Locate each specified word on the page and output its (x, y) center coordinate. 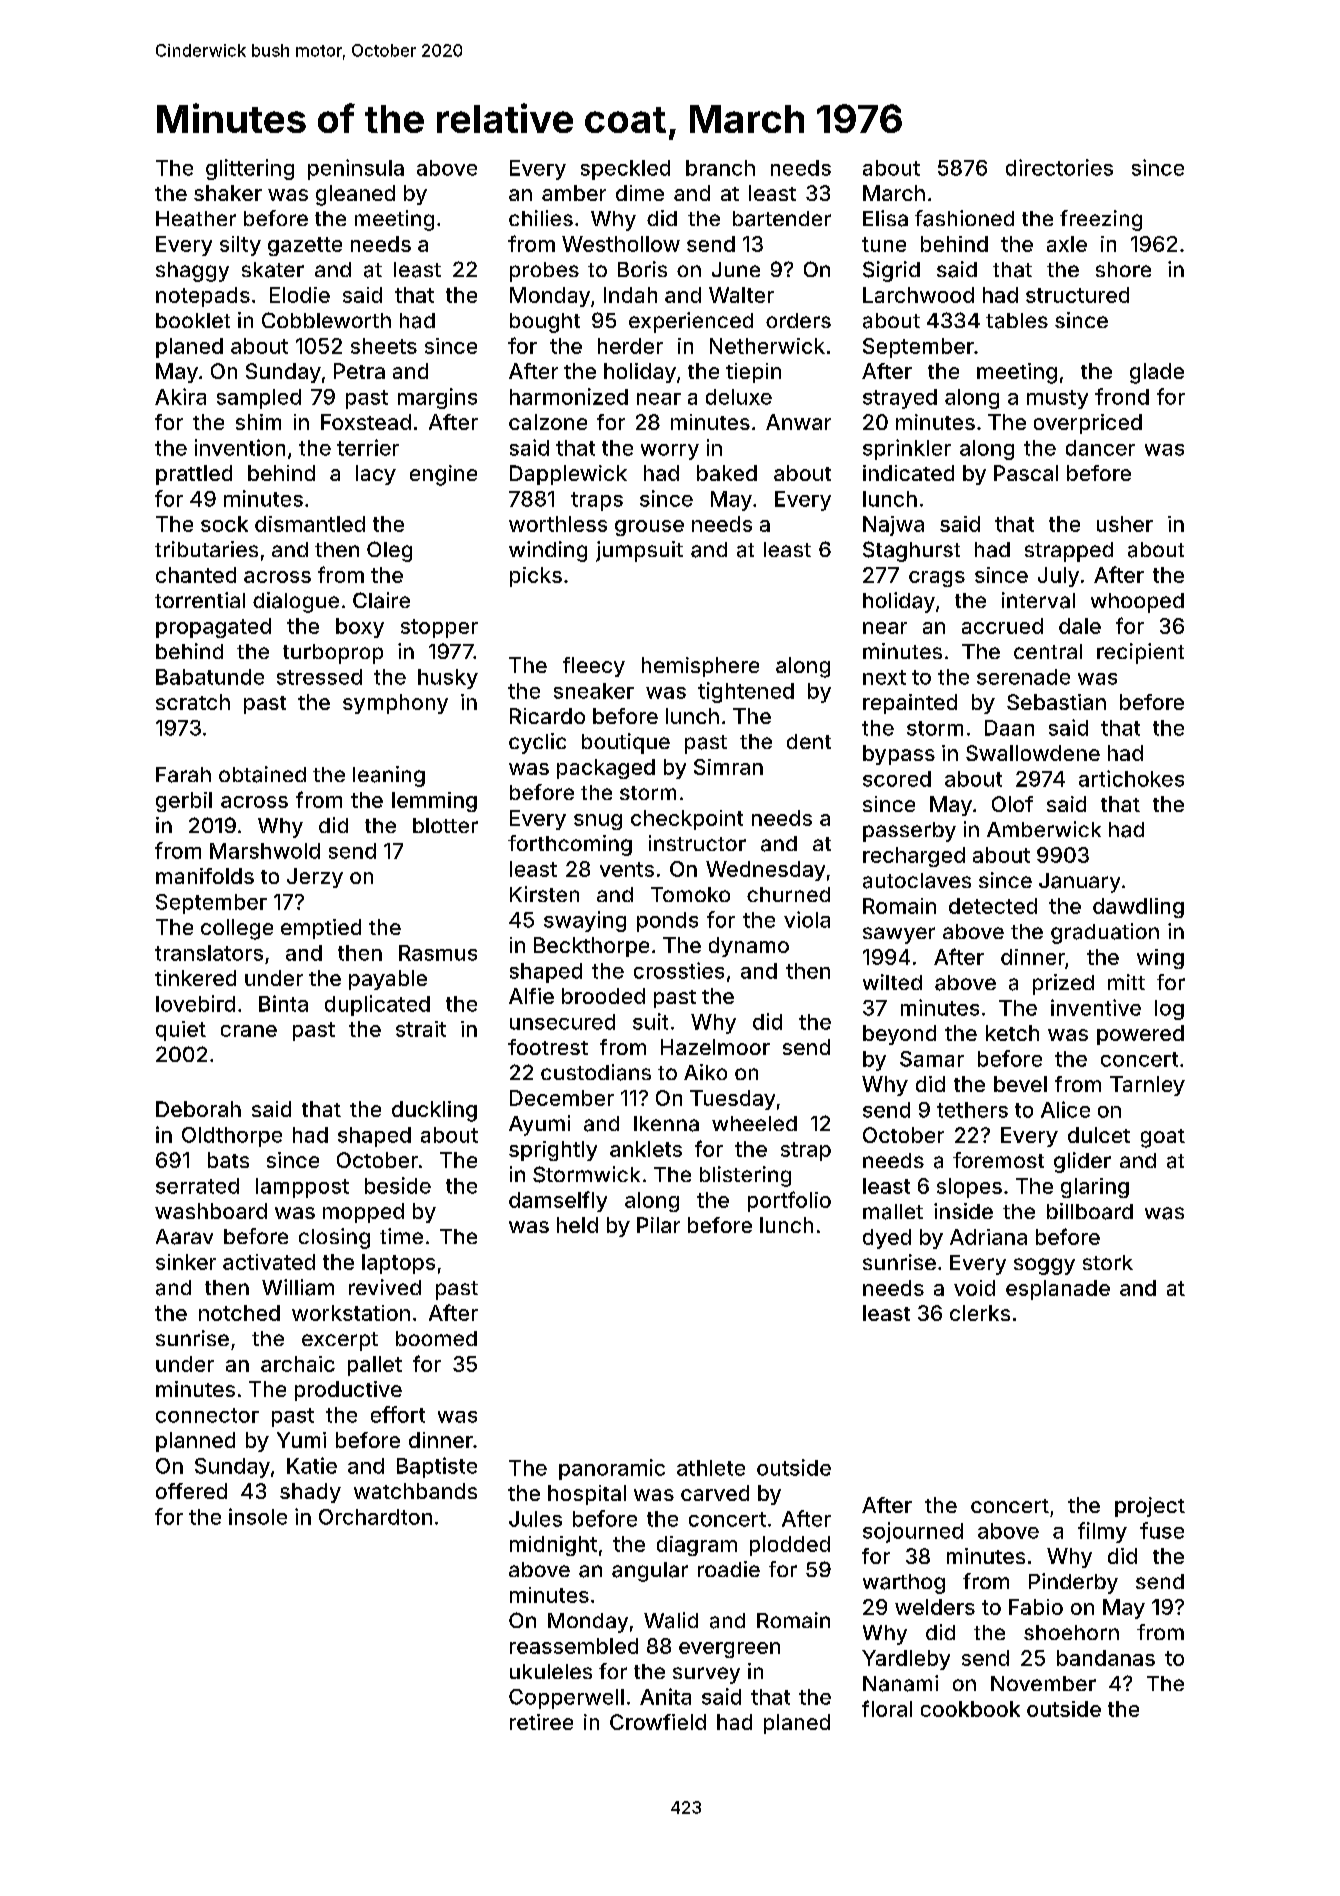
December (562, 1098)
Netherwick (767, 346)
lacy (376, 475)
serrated (197, 1186)
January (1079, 883)
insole (258, 1516)
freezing (1101, 220)
